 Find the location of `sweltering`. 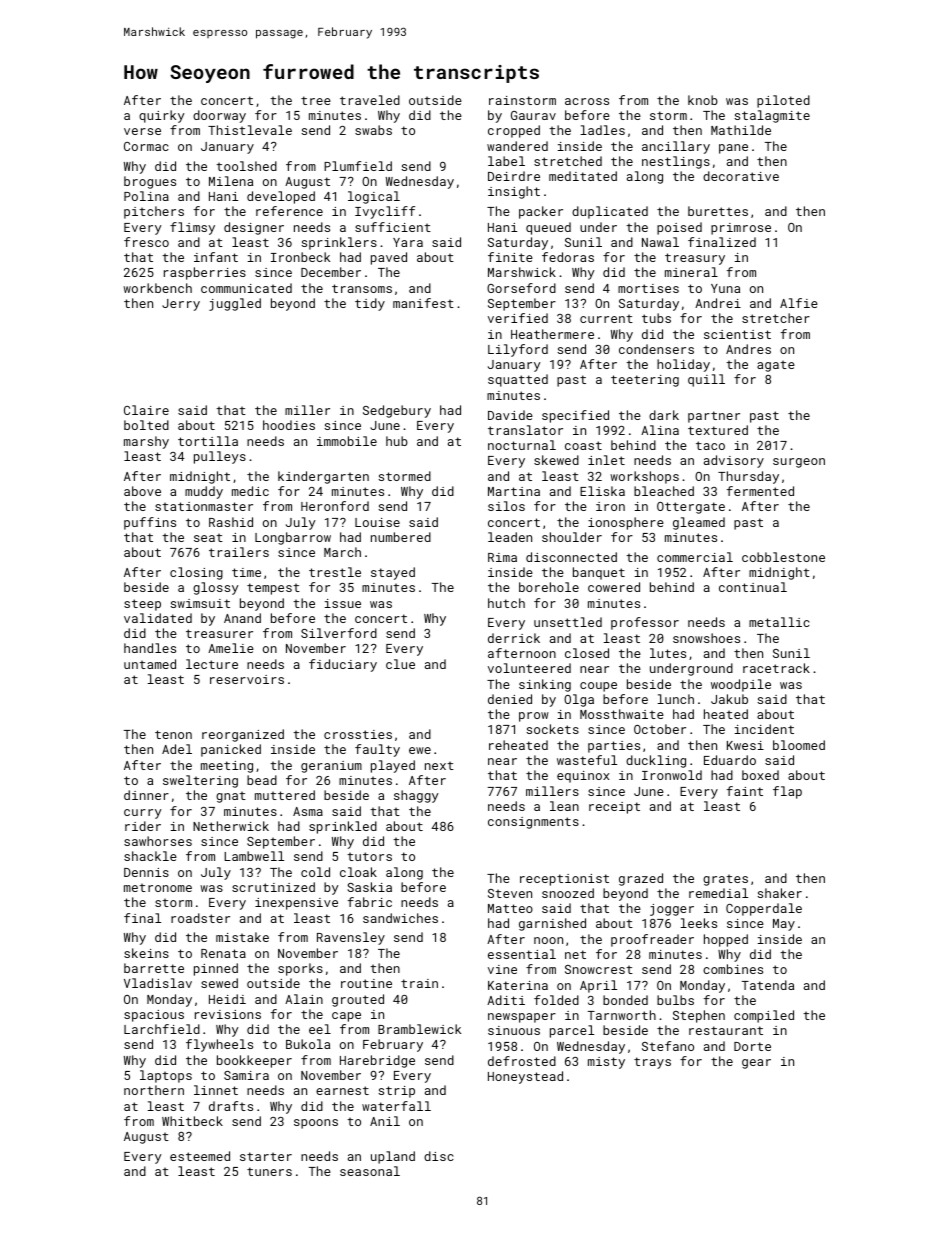

sweltering is located at coordinates (200, 781).
